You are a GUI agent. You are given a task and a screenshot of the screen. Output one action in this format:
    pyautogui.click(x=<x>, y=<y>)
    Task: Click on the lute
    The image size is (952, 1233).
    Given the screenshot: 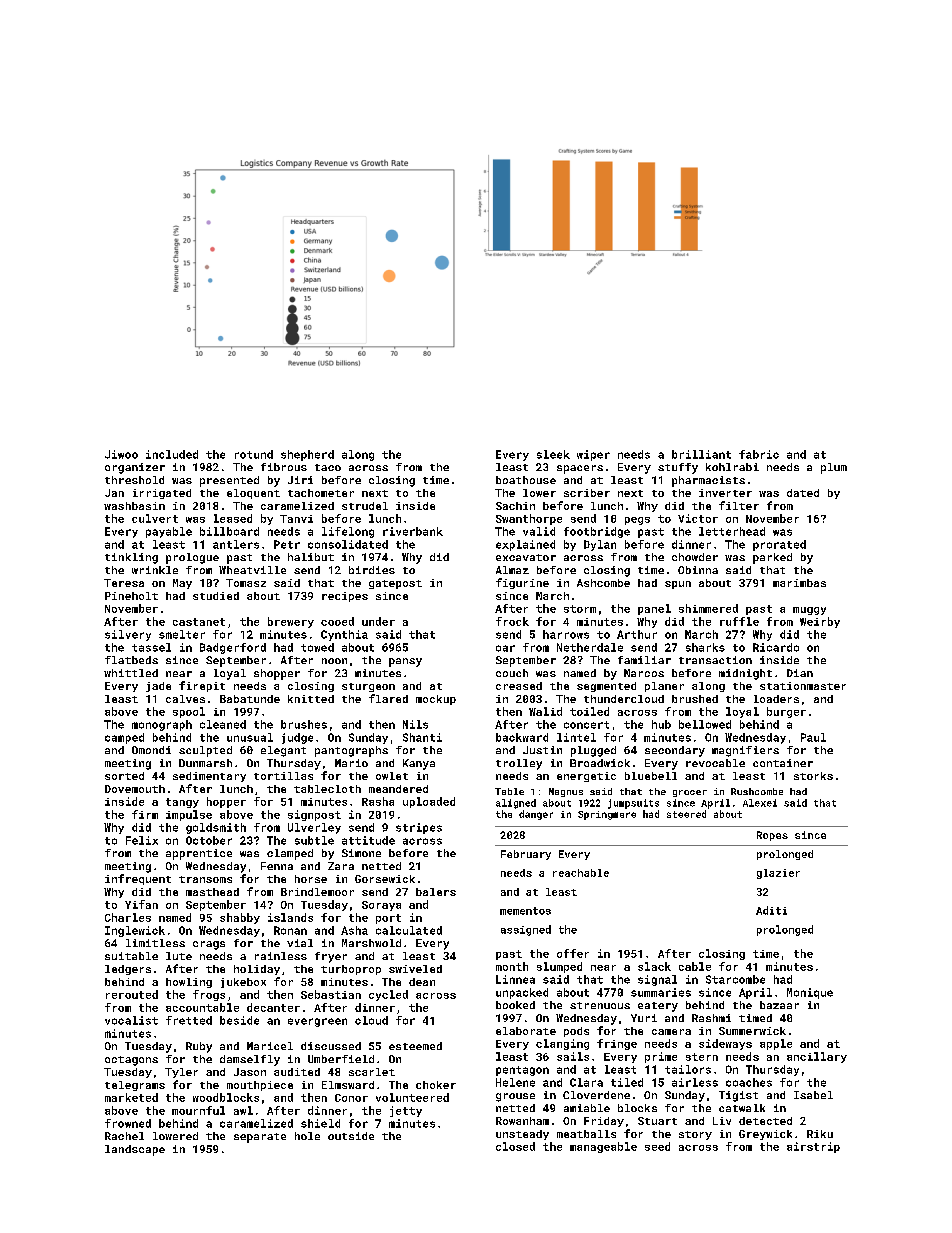 What is the action you would take?
    pyautogui.click(x=179, y=956)
